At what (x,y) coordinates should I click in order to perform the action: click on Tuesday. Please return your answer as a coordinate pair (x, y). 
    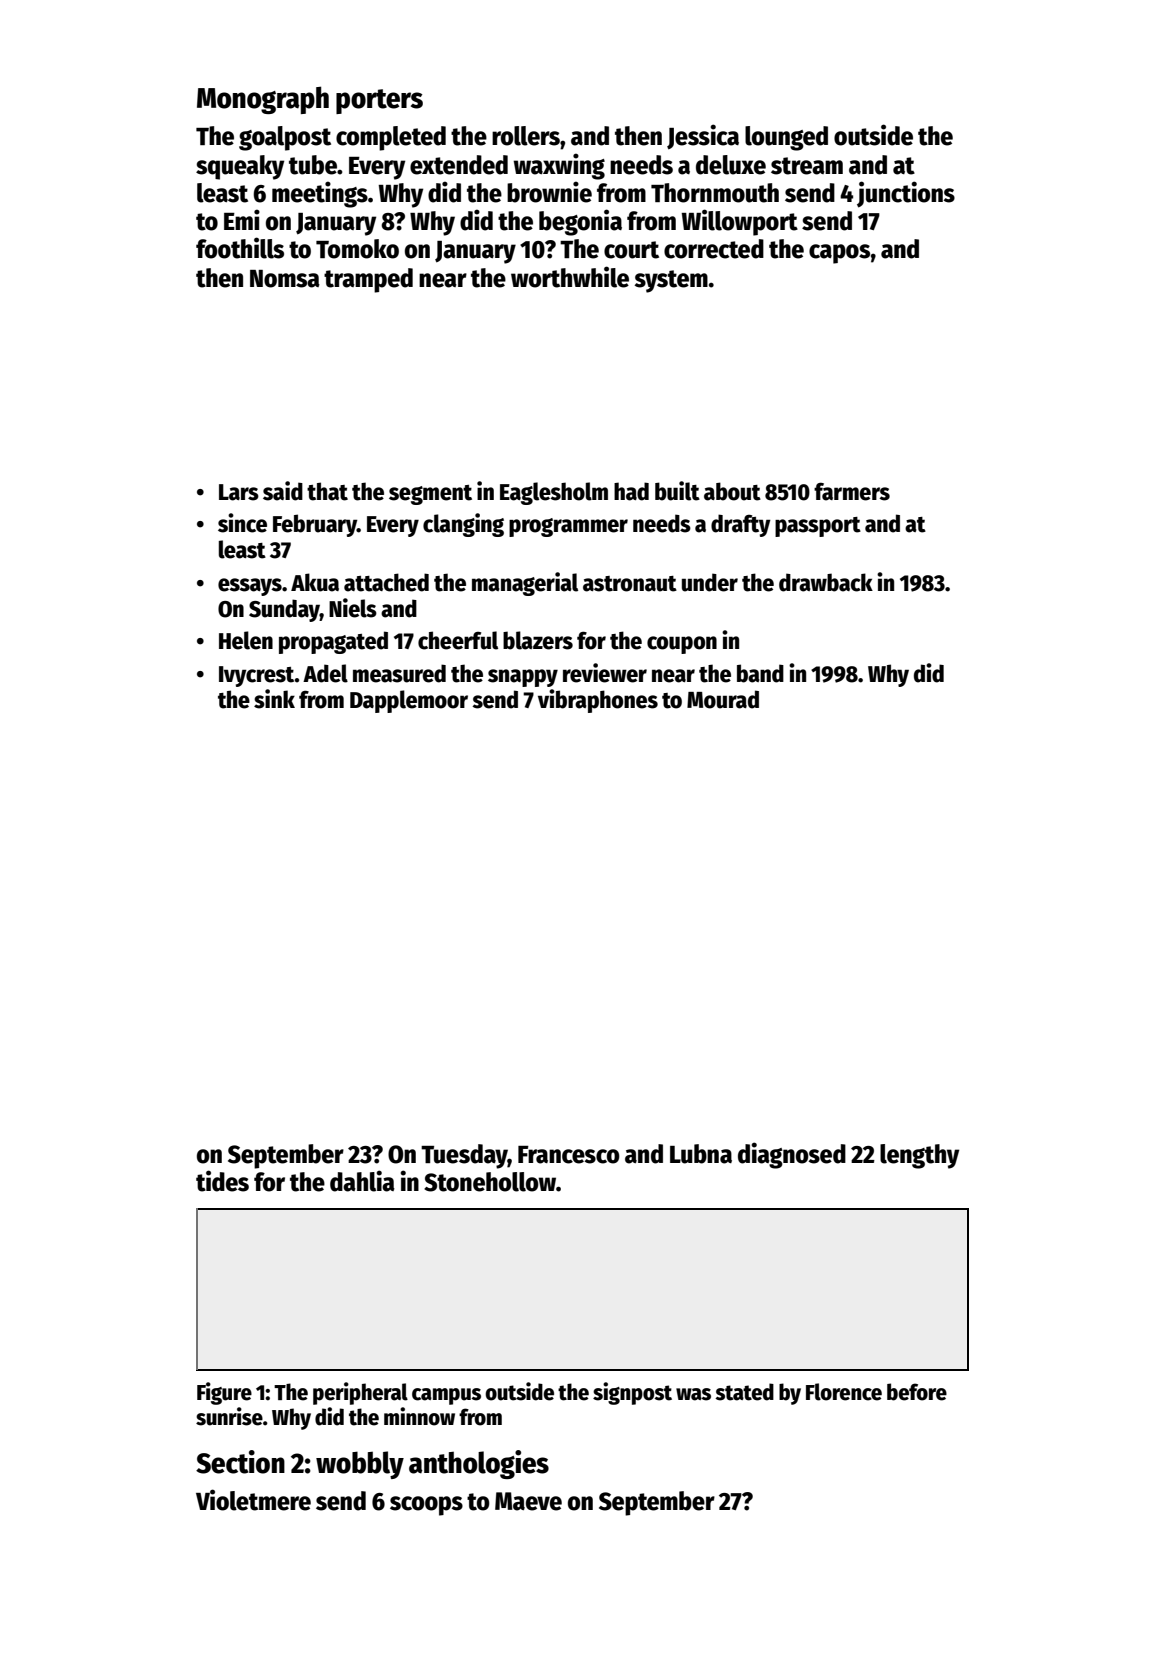
    Looking at the image, I should click on (464, 1156).
